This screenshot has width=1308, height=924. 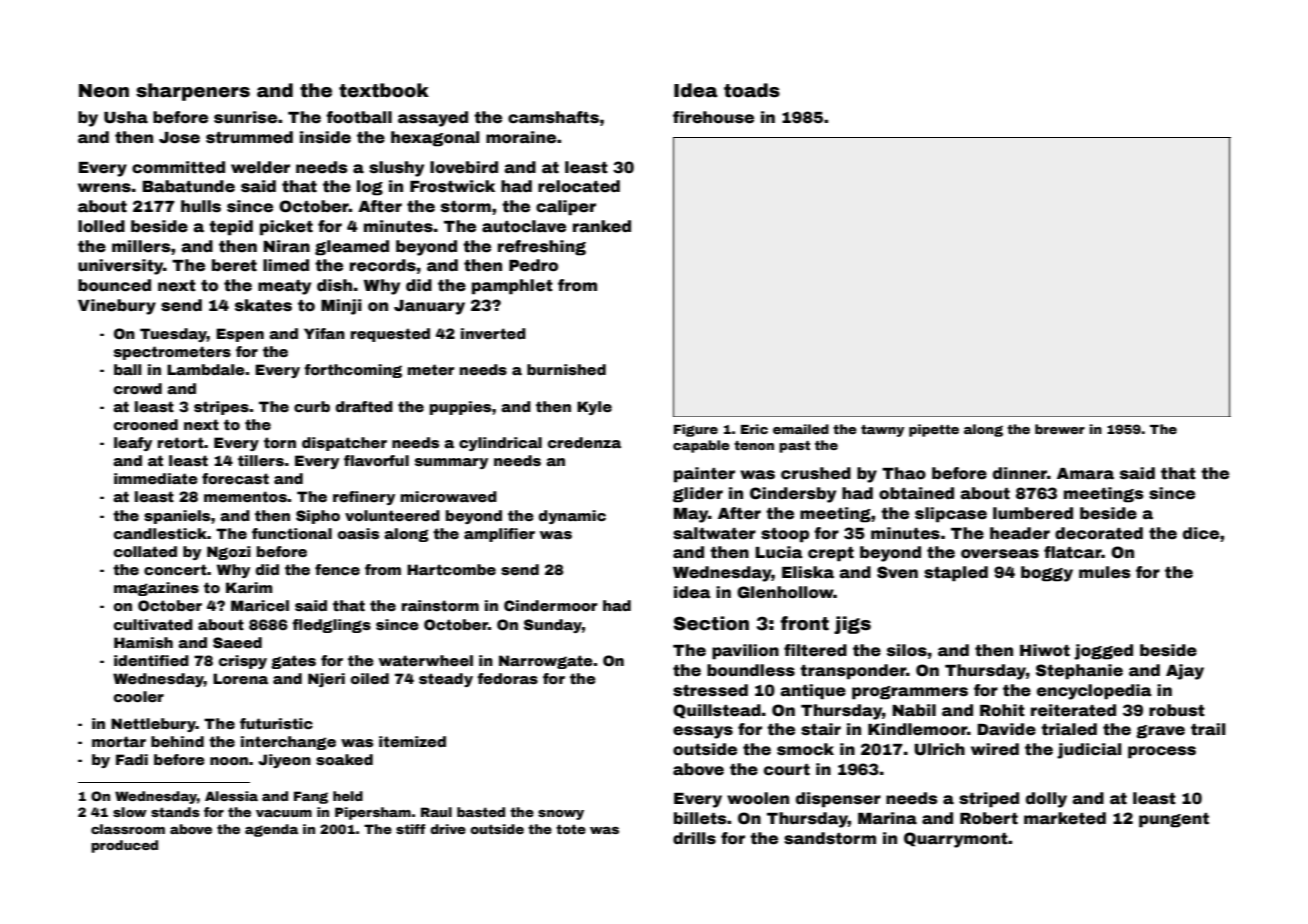 What do you see at coordinates (325, 137) in the screenshot?
I see `inside` at bounding box center [325, 137].
